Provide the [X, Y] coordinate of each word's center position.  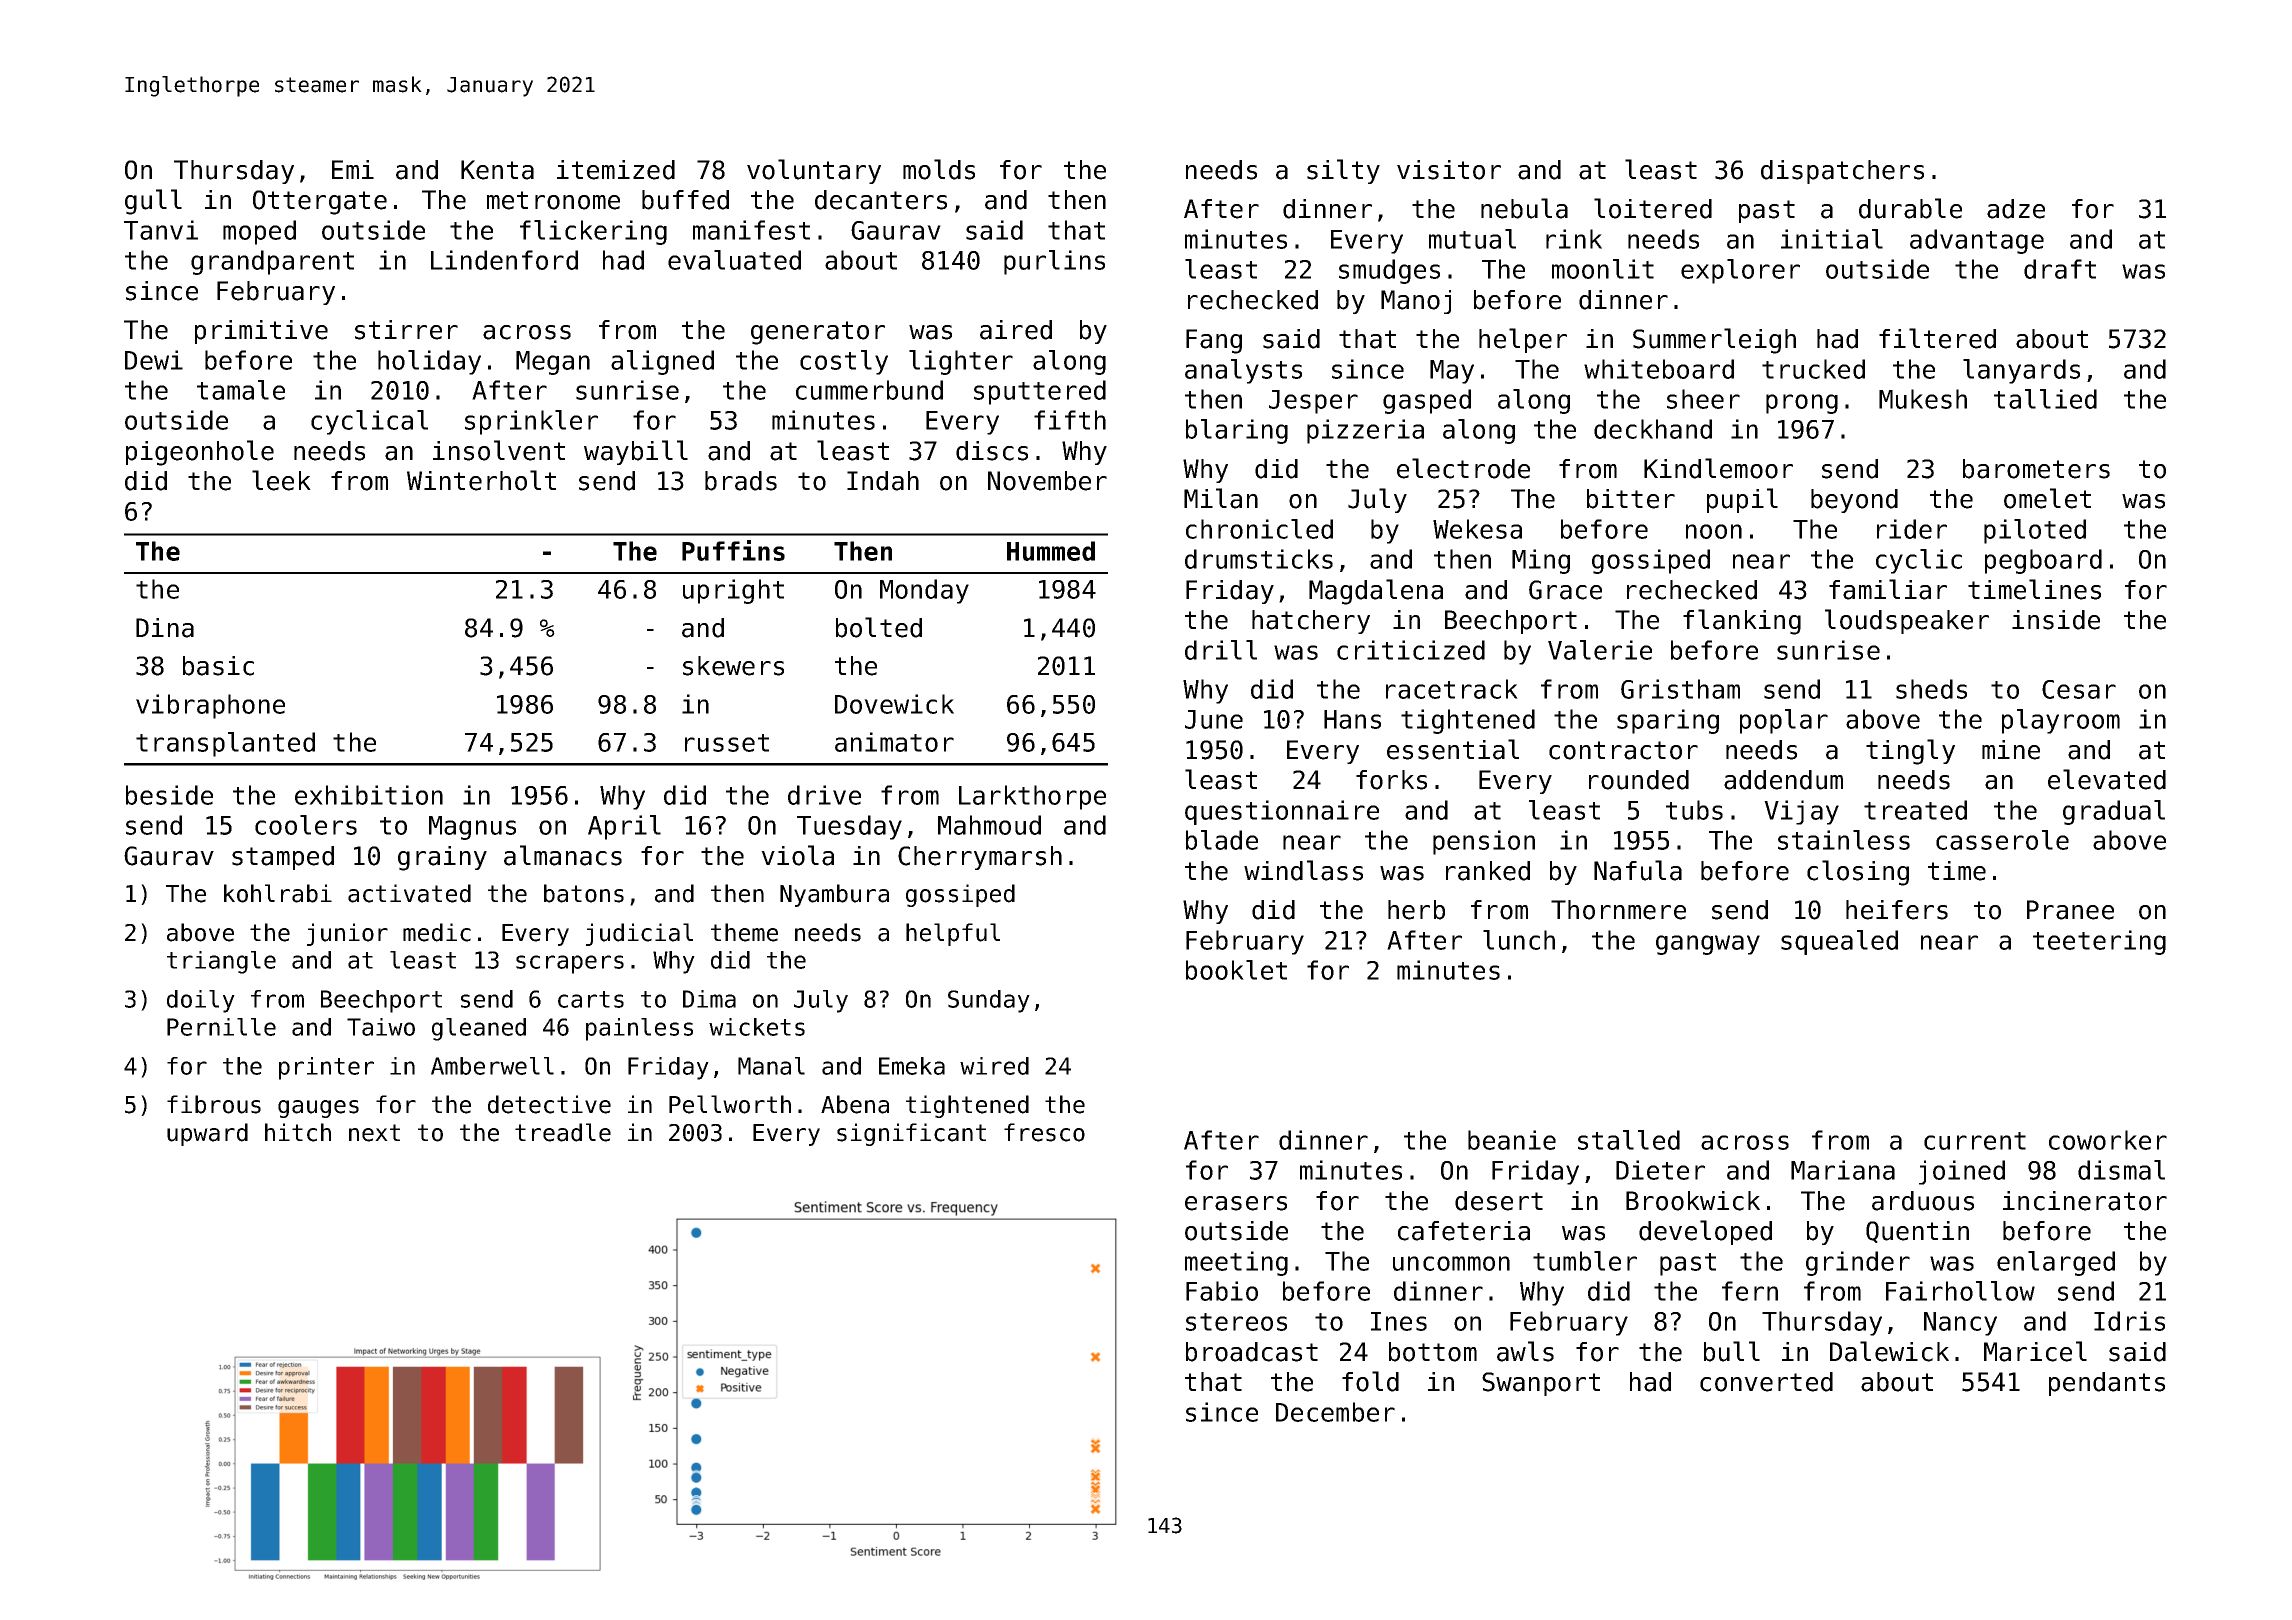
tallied [2045, 399]
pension [1484, 842]
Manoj [1416, 302]
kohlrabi [278, 893]
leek [281, 480]
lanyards [2021, 371]
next [374, 1133]
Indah [883, 481]
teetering [2099, 942]
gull [153, 202]
